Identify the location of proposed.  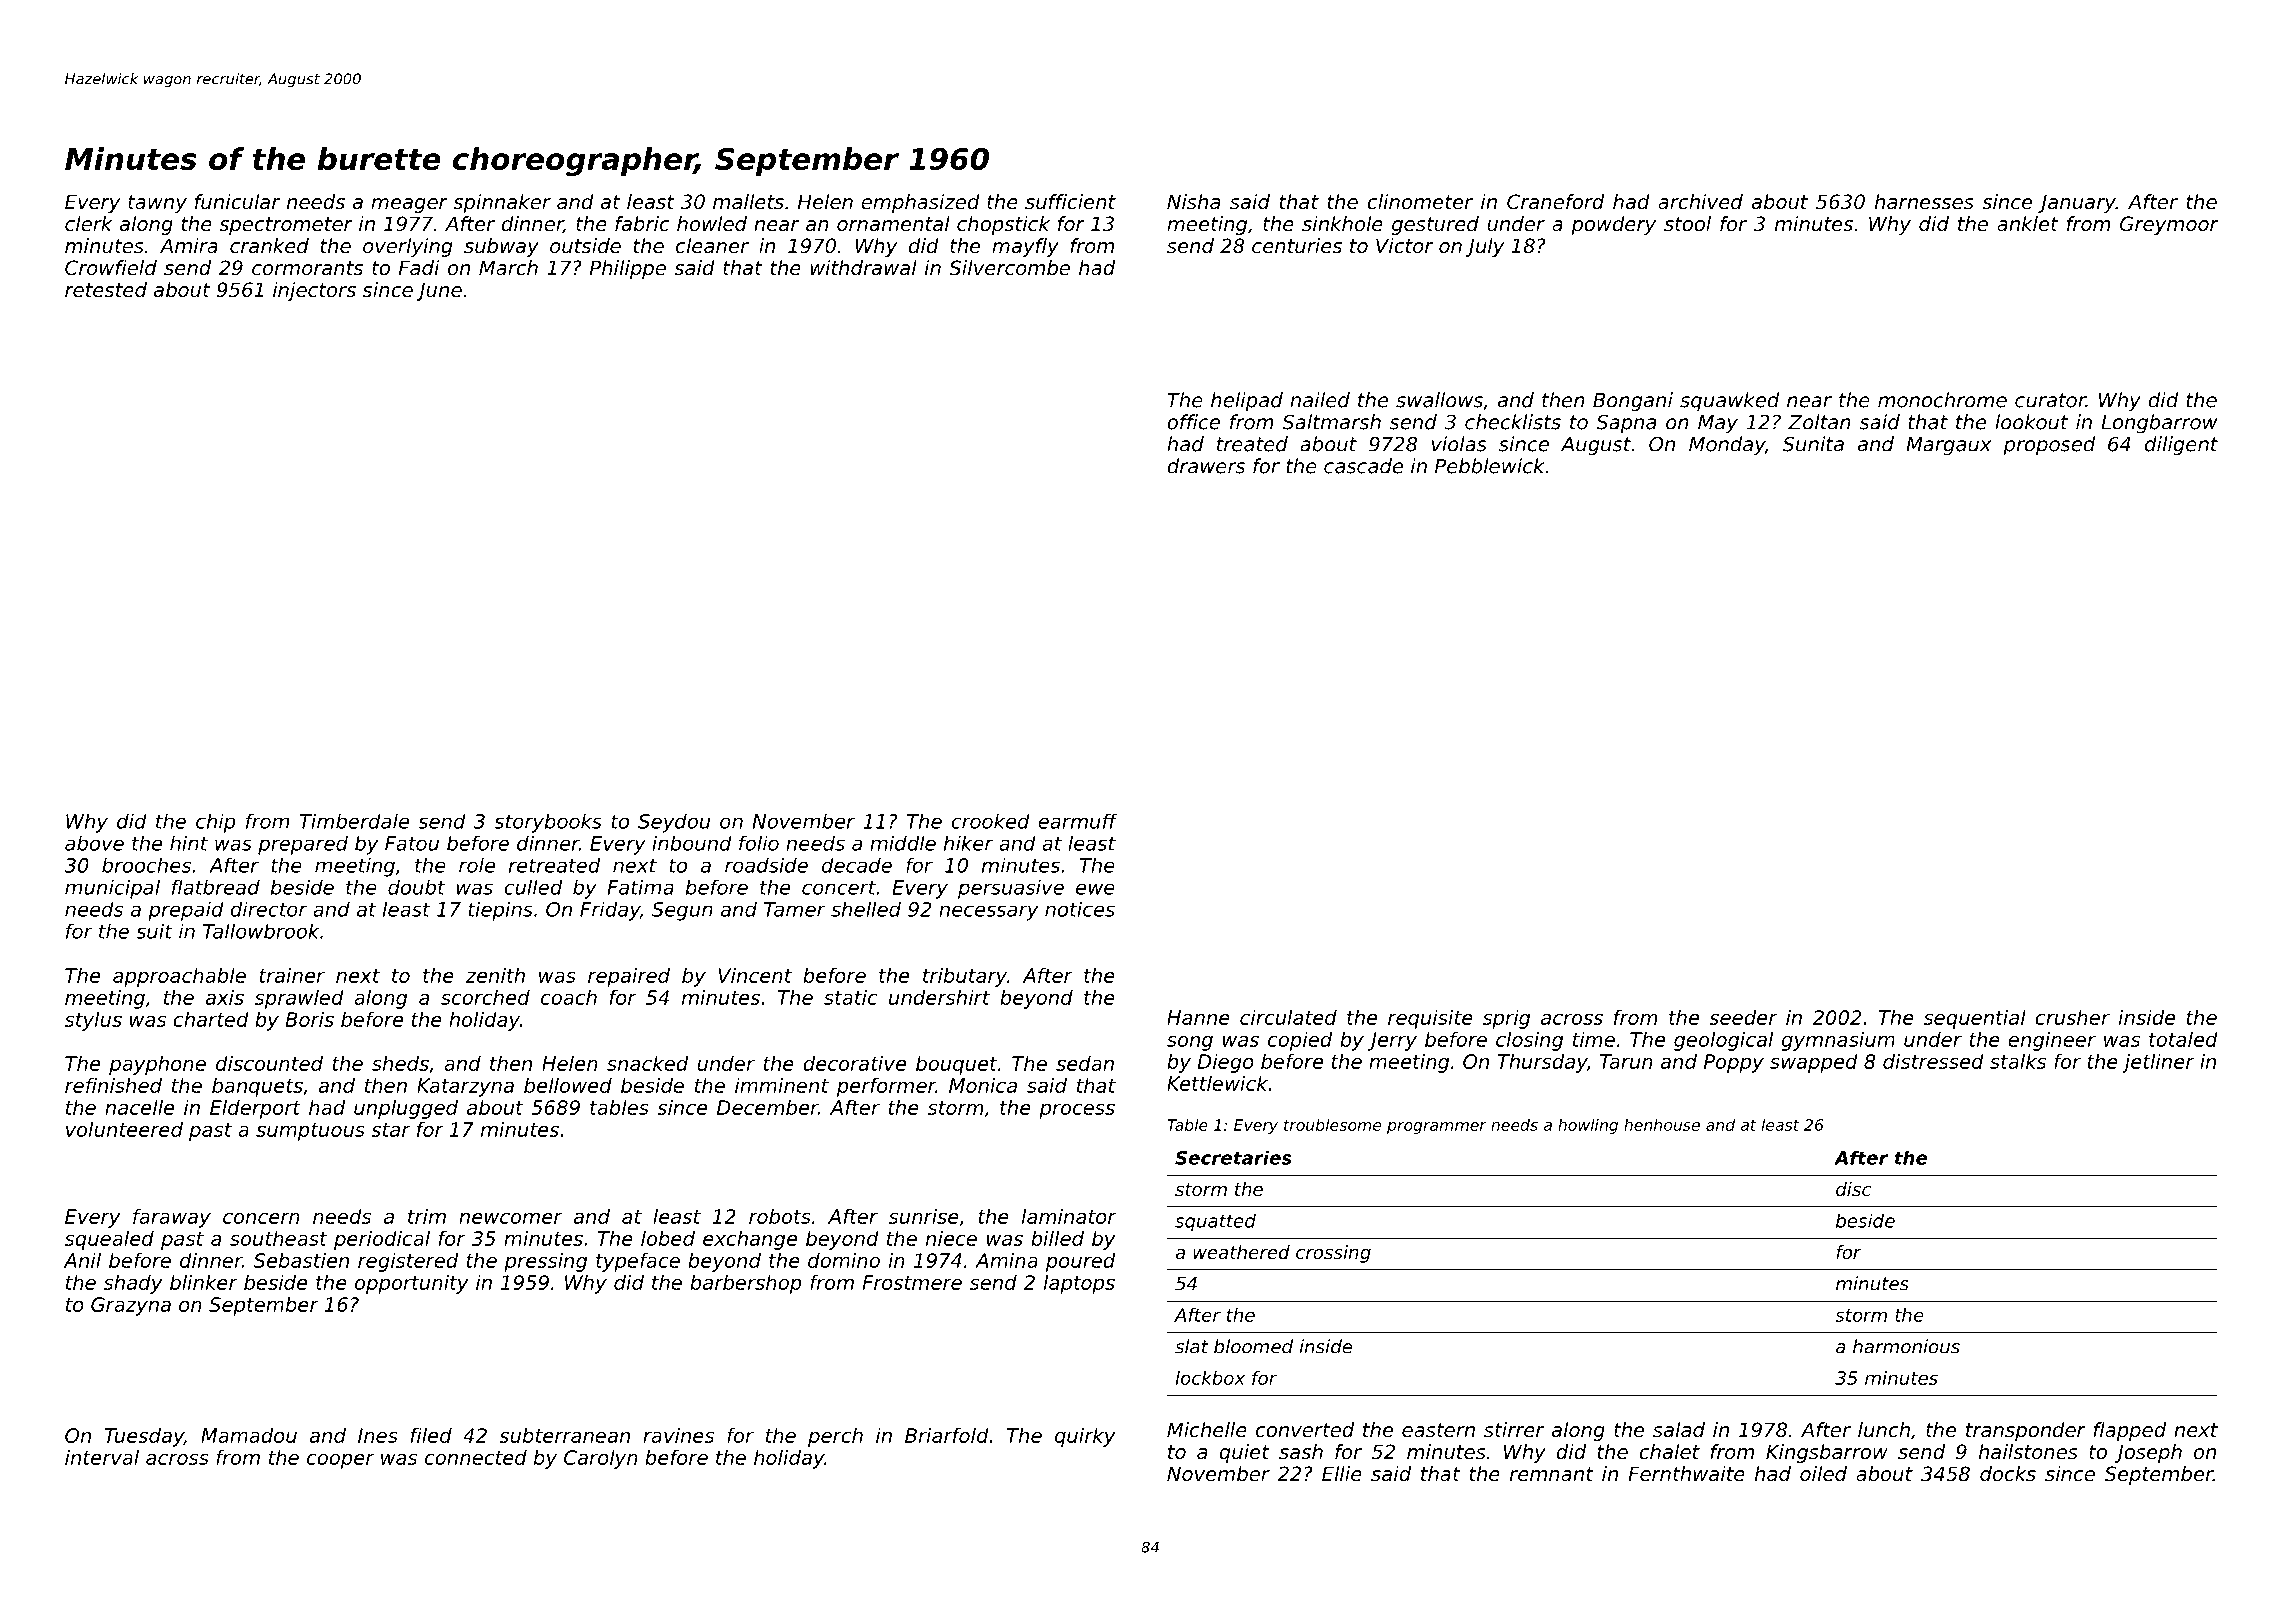
(2049, 446).
